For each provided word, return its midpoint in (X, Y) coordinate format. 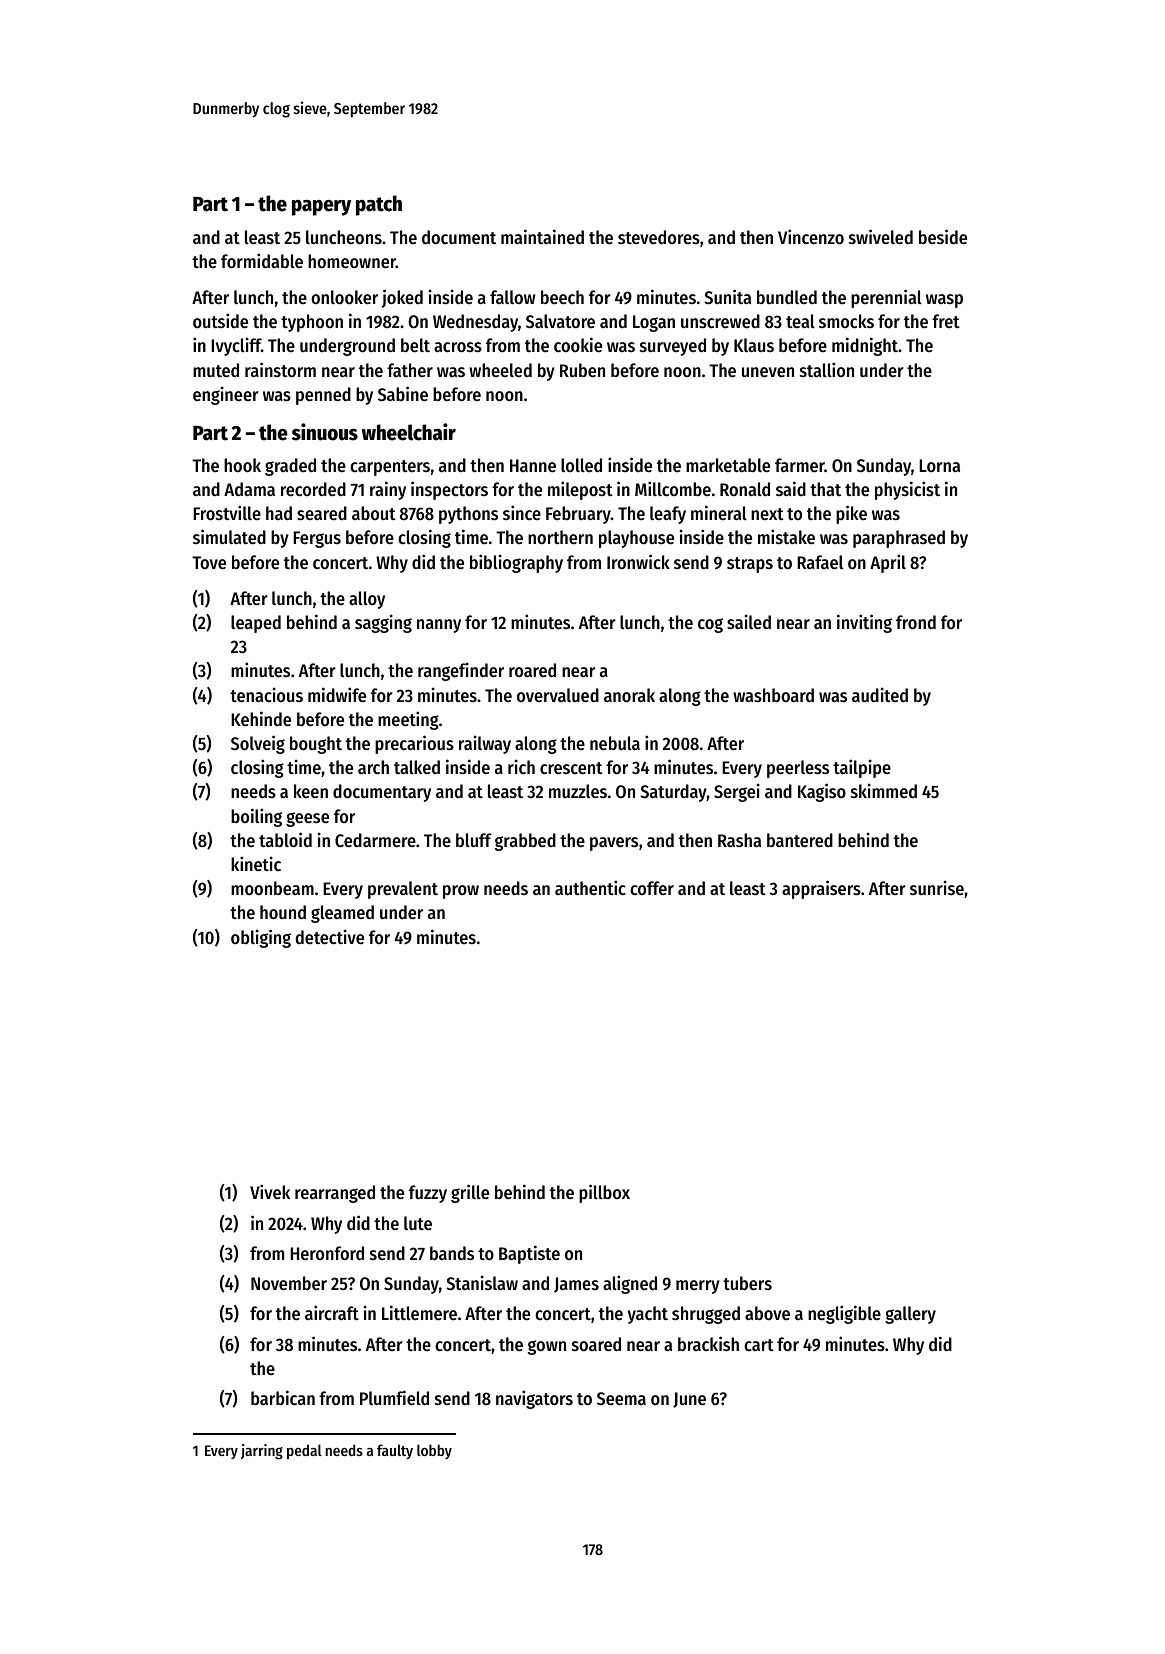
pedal (304, 1451)
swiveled (881, 236)
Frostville (227, 512)
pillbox (604, 1193)
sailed (749, 621)
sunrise (937, 887)
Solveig (258, 744)
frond (916, 622)
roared (532, 670)
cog (710, 625)
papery (321, 208)
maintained (542, 236)
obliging (261, 938)
